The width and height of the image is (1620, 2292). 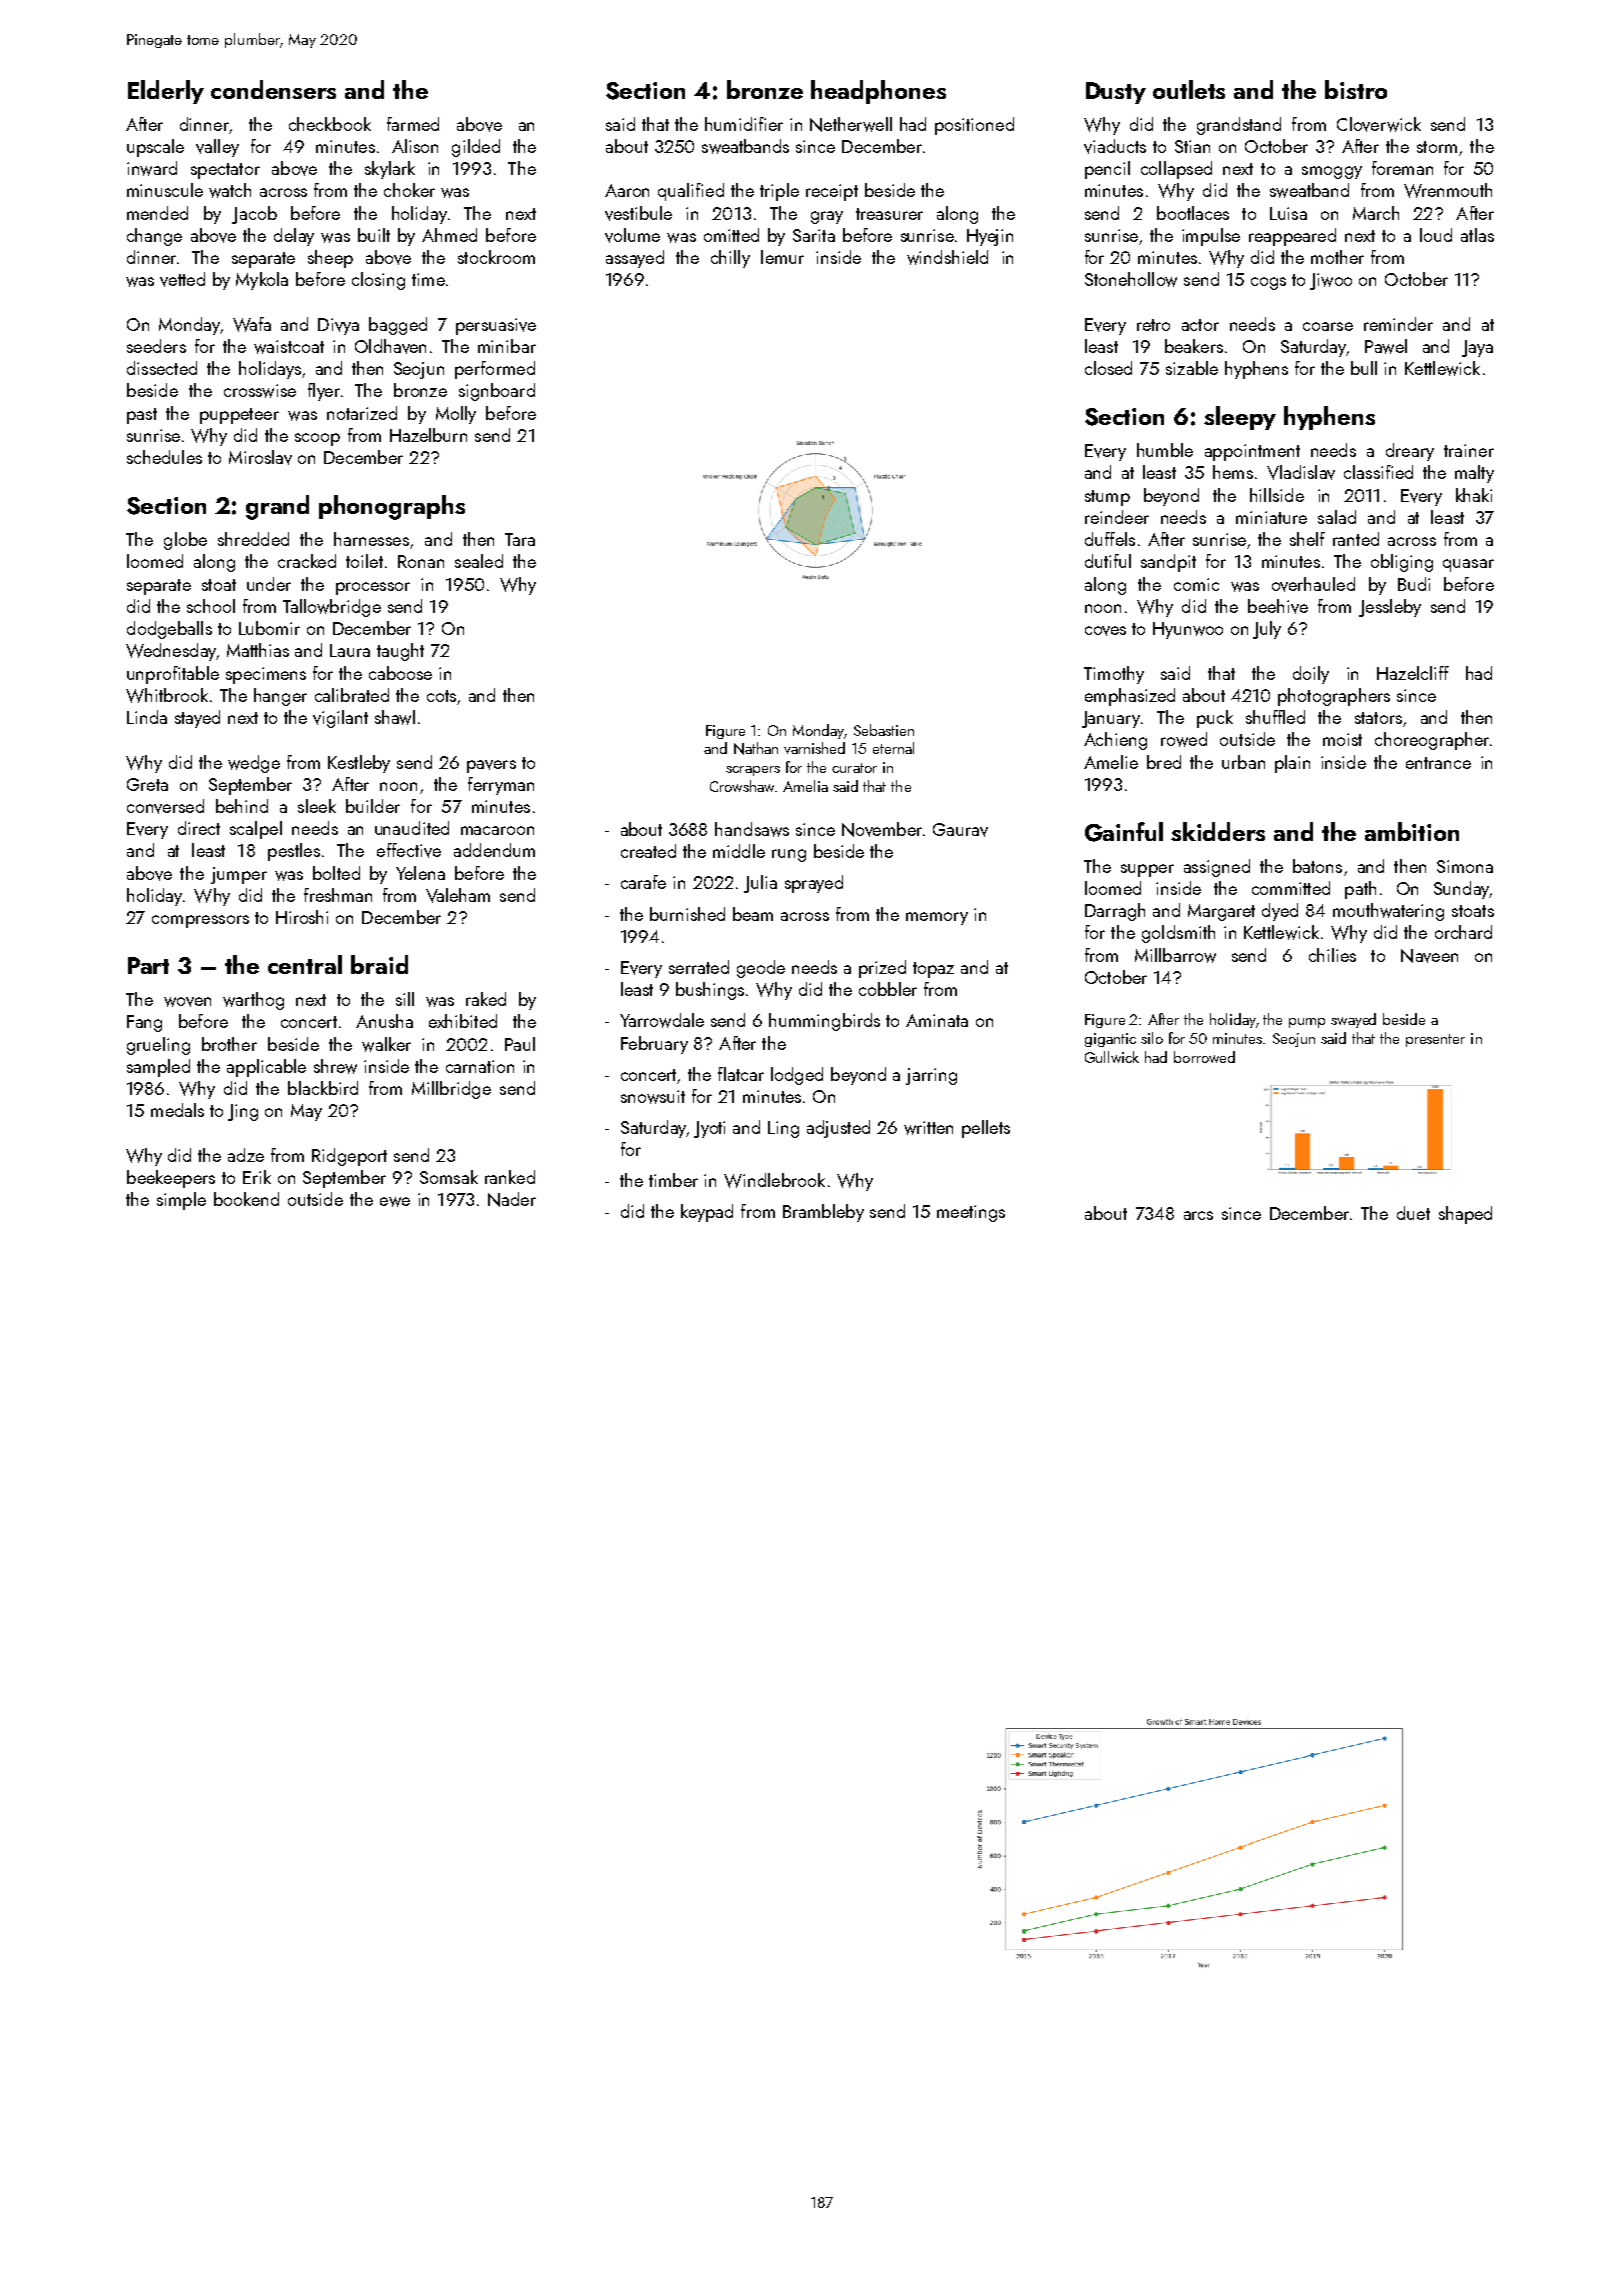 What do you see at coordinates (395, 1202) in the image?
I see `ewe` at bounding box center [395, 1202].
